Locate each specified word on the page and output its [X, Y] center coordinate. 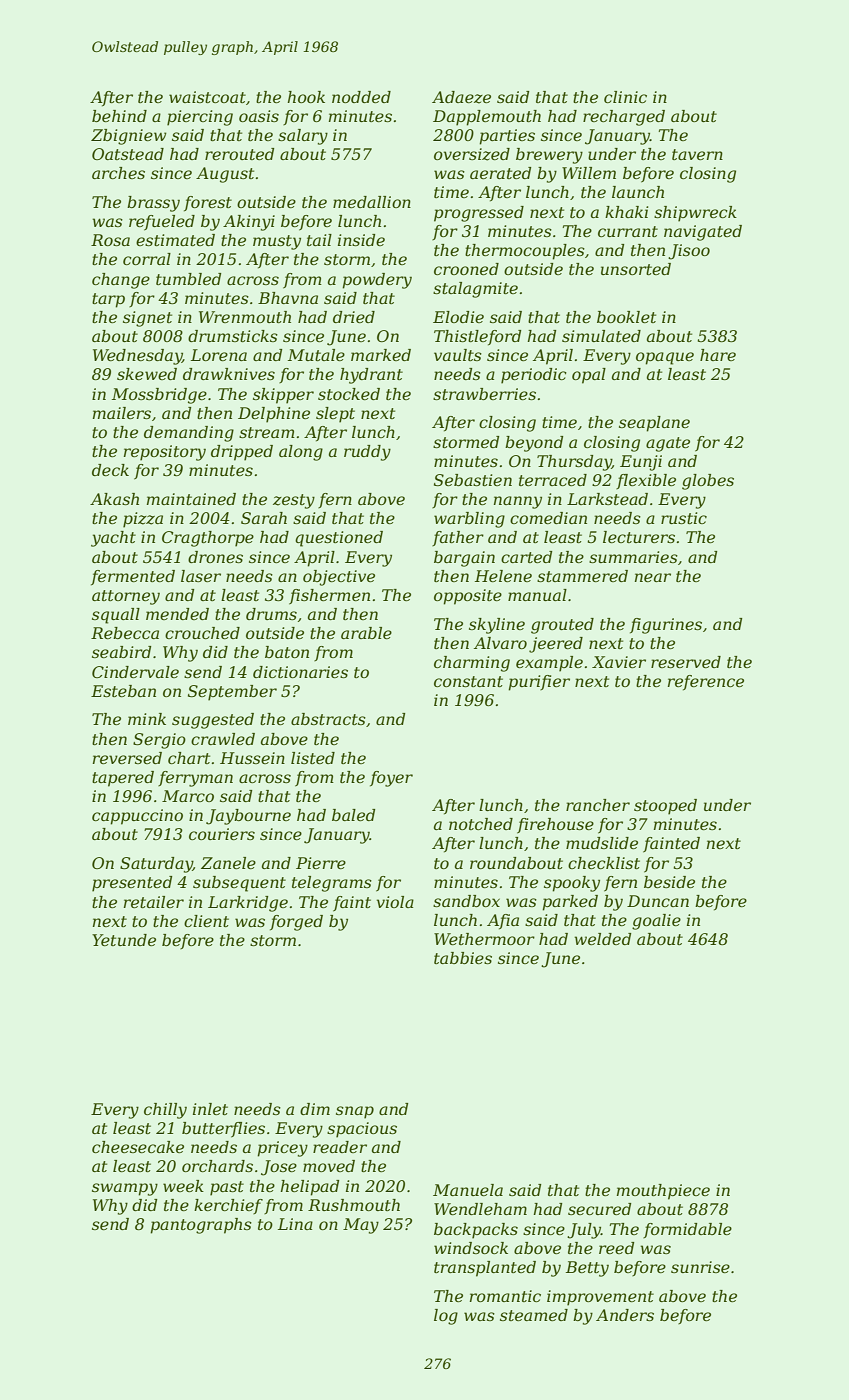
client [206, 921]
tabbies [463, 958]
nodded [361, 97]
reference [706, 683]
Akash [114, 499]
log [446, 1317]
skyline [497, 626]
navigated [703, 233]
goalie [656, 922]
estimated [175, 240]
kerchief [228, 1206]
